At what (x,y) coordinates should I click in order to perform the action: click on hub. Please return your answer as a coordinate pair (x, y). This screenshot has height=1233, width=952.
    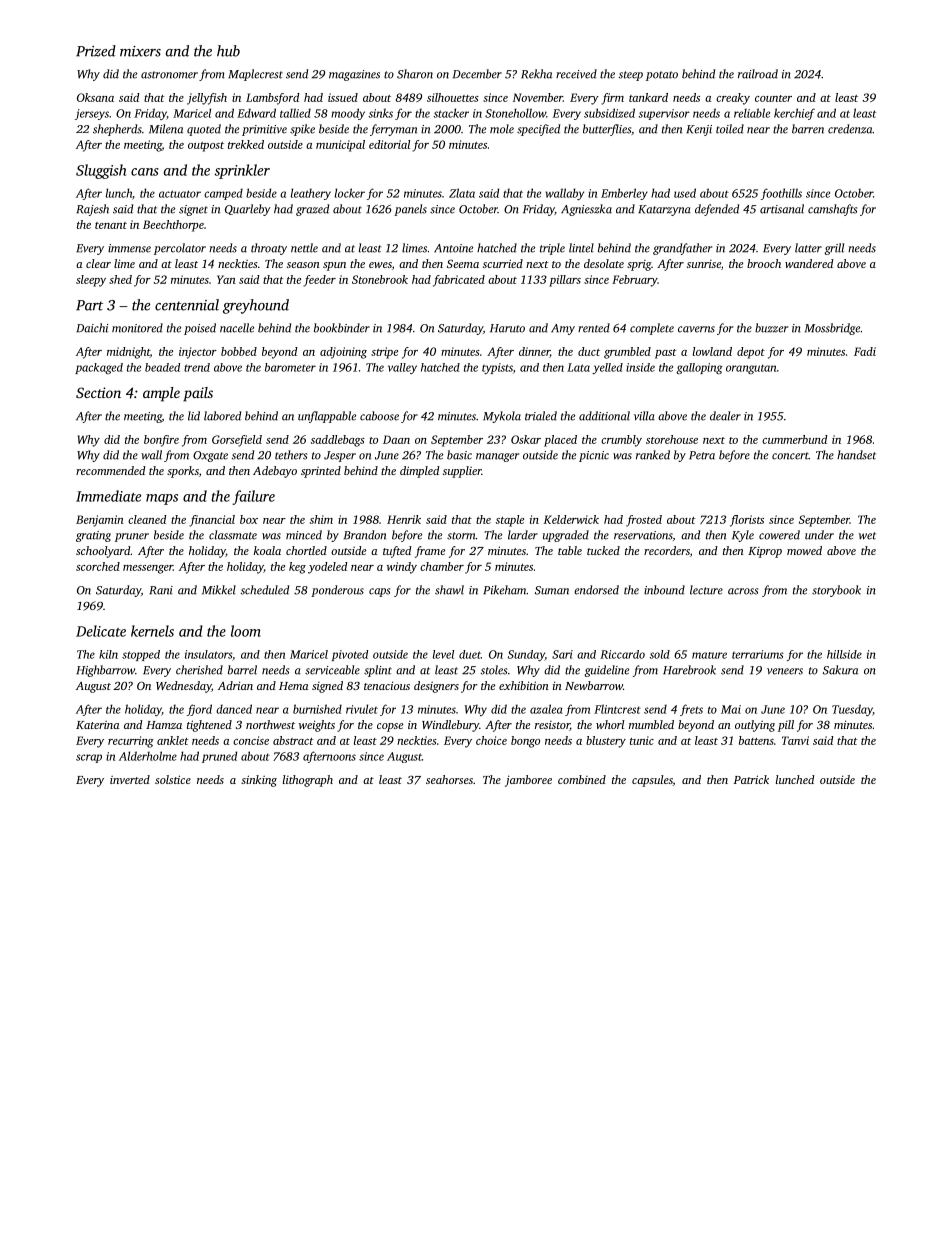
    Looking at the image, I should click on (228, 51).
